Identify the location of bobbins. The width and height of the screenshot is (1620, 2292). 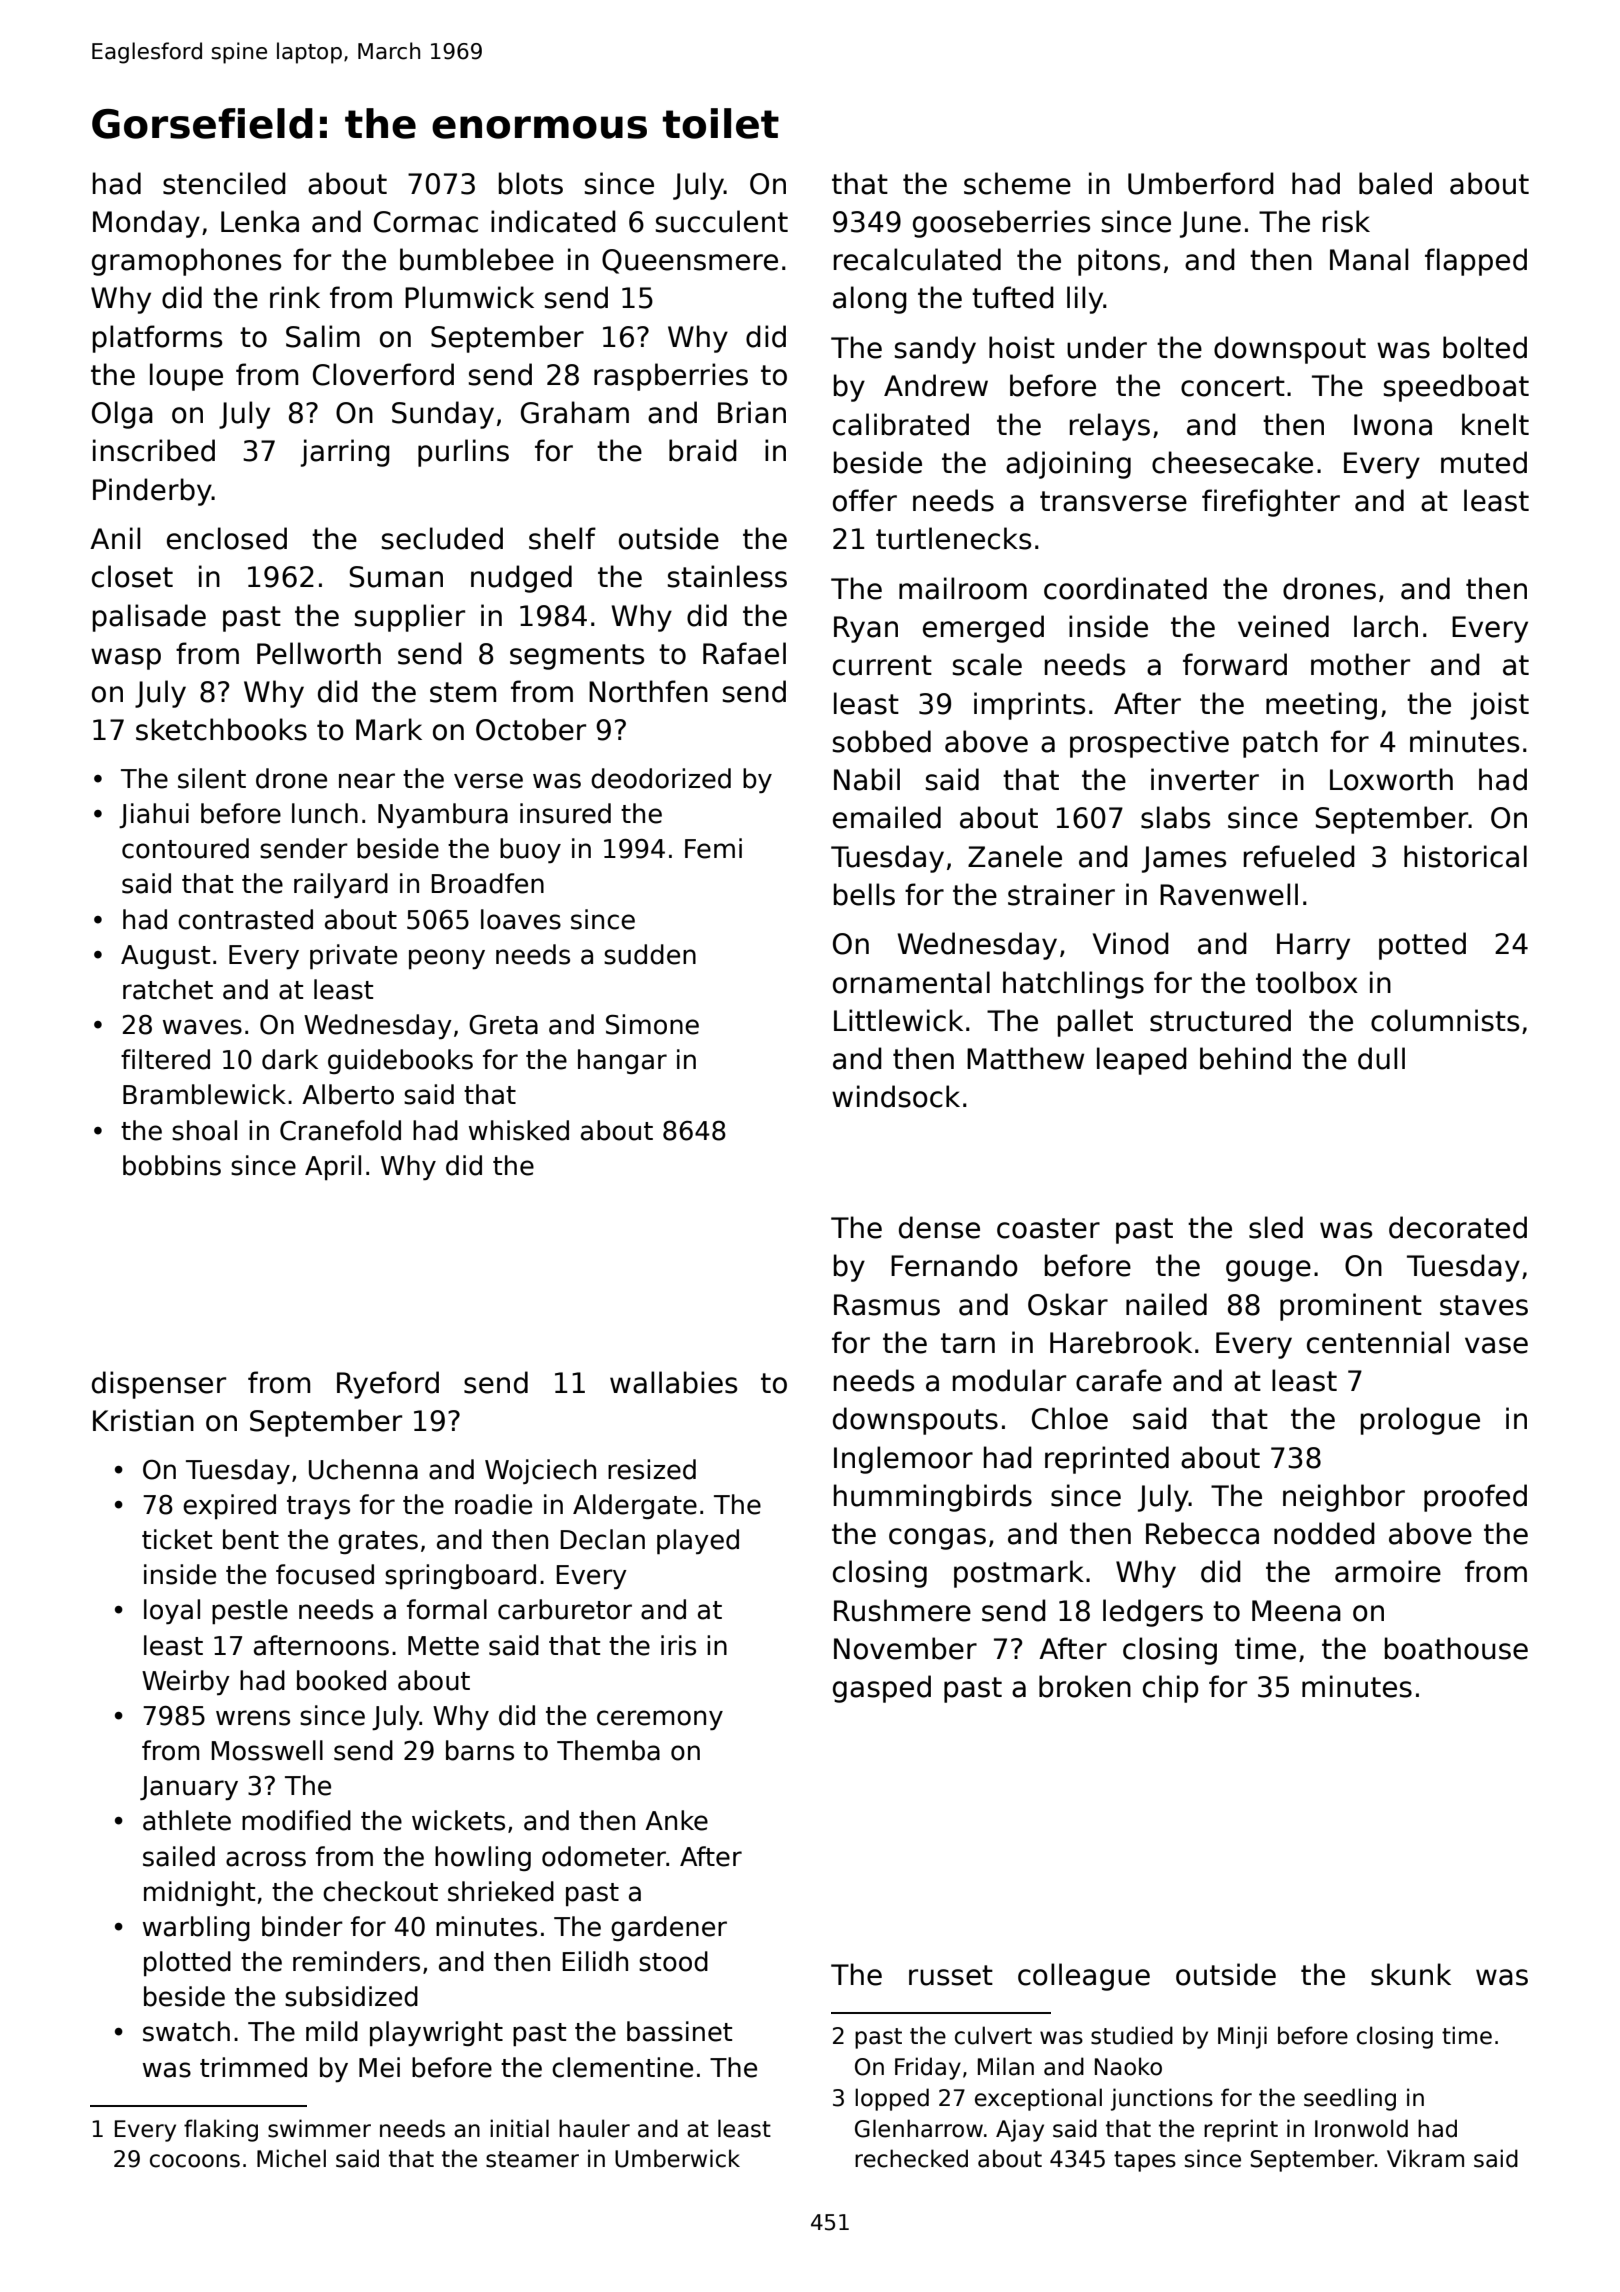
(172, 1165).
